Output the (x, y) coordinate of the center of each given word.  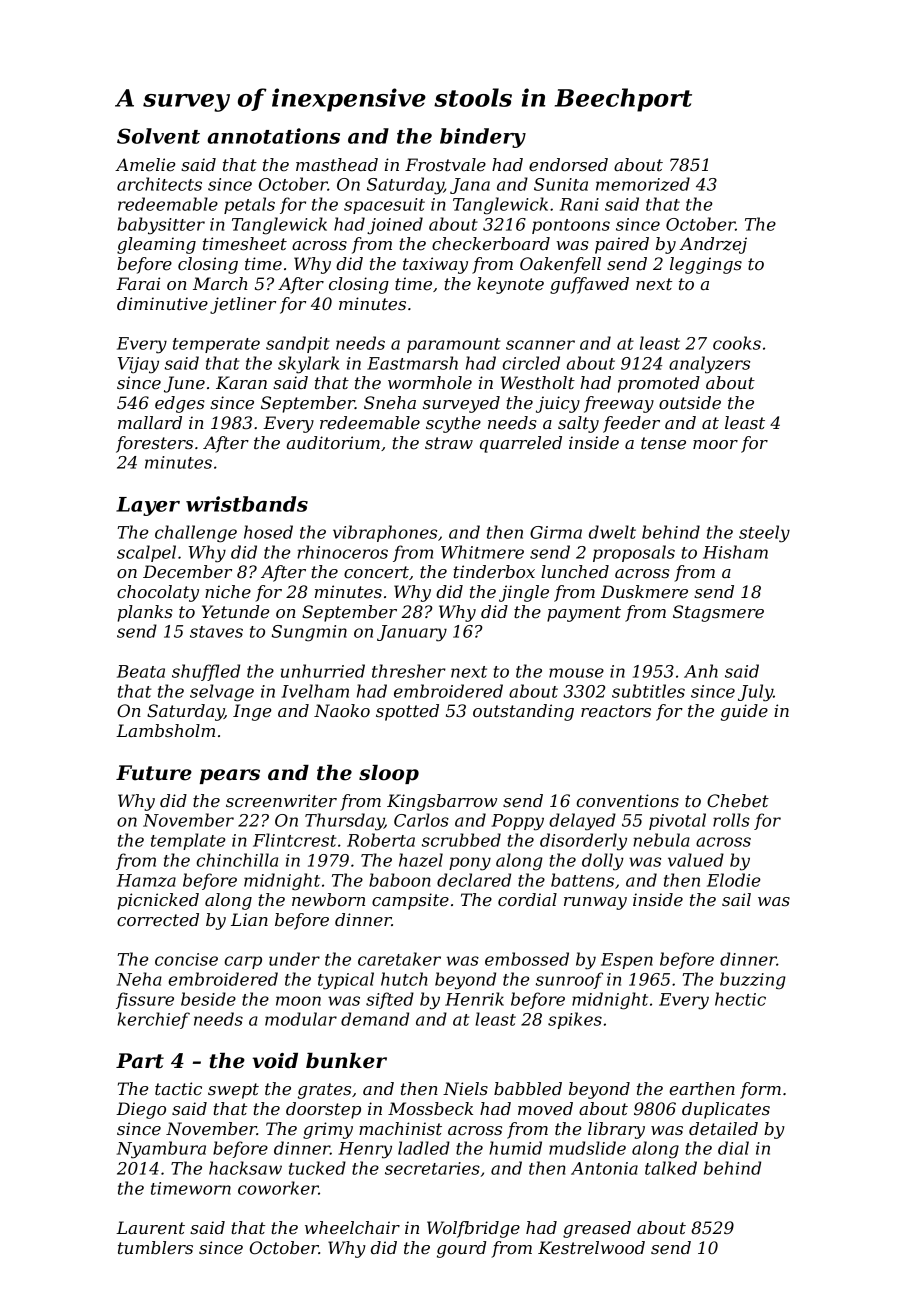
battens (582, 880)
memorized (643, 184)
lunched (575, 571)
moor (715, 444)
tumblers (155, 1247)
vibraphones (385, 533)
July (755, 693)
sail (736, 899)
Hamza (146, 880)
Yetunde (236, 611)
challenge (196, 534)
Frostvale (445, 164)
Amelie (145, 164)
